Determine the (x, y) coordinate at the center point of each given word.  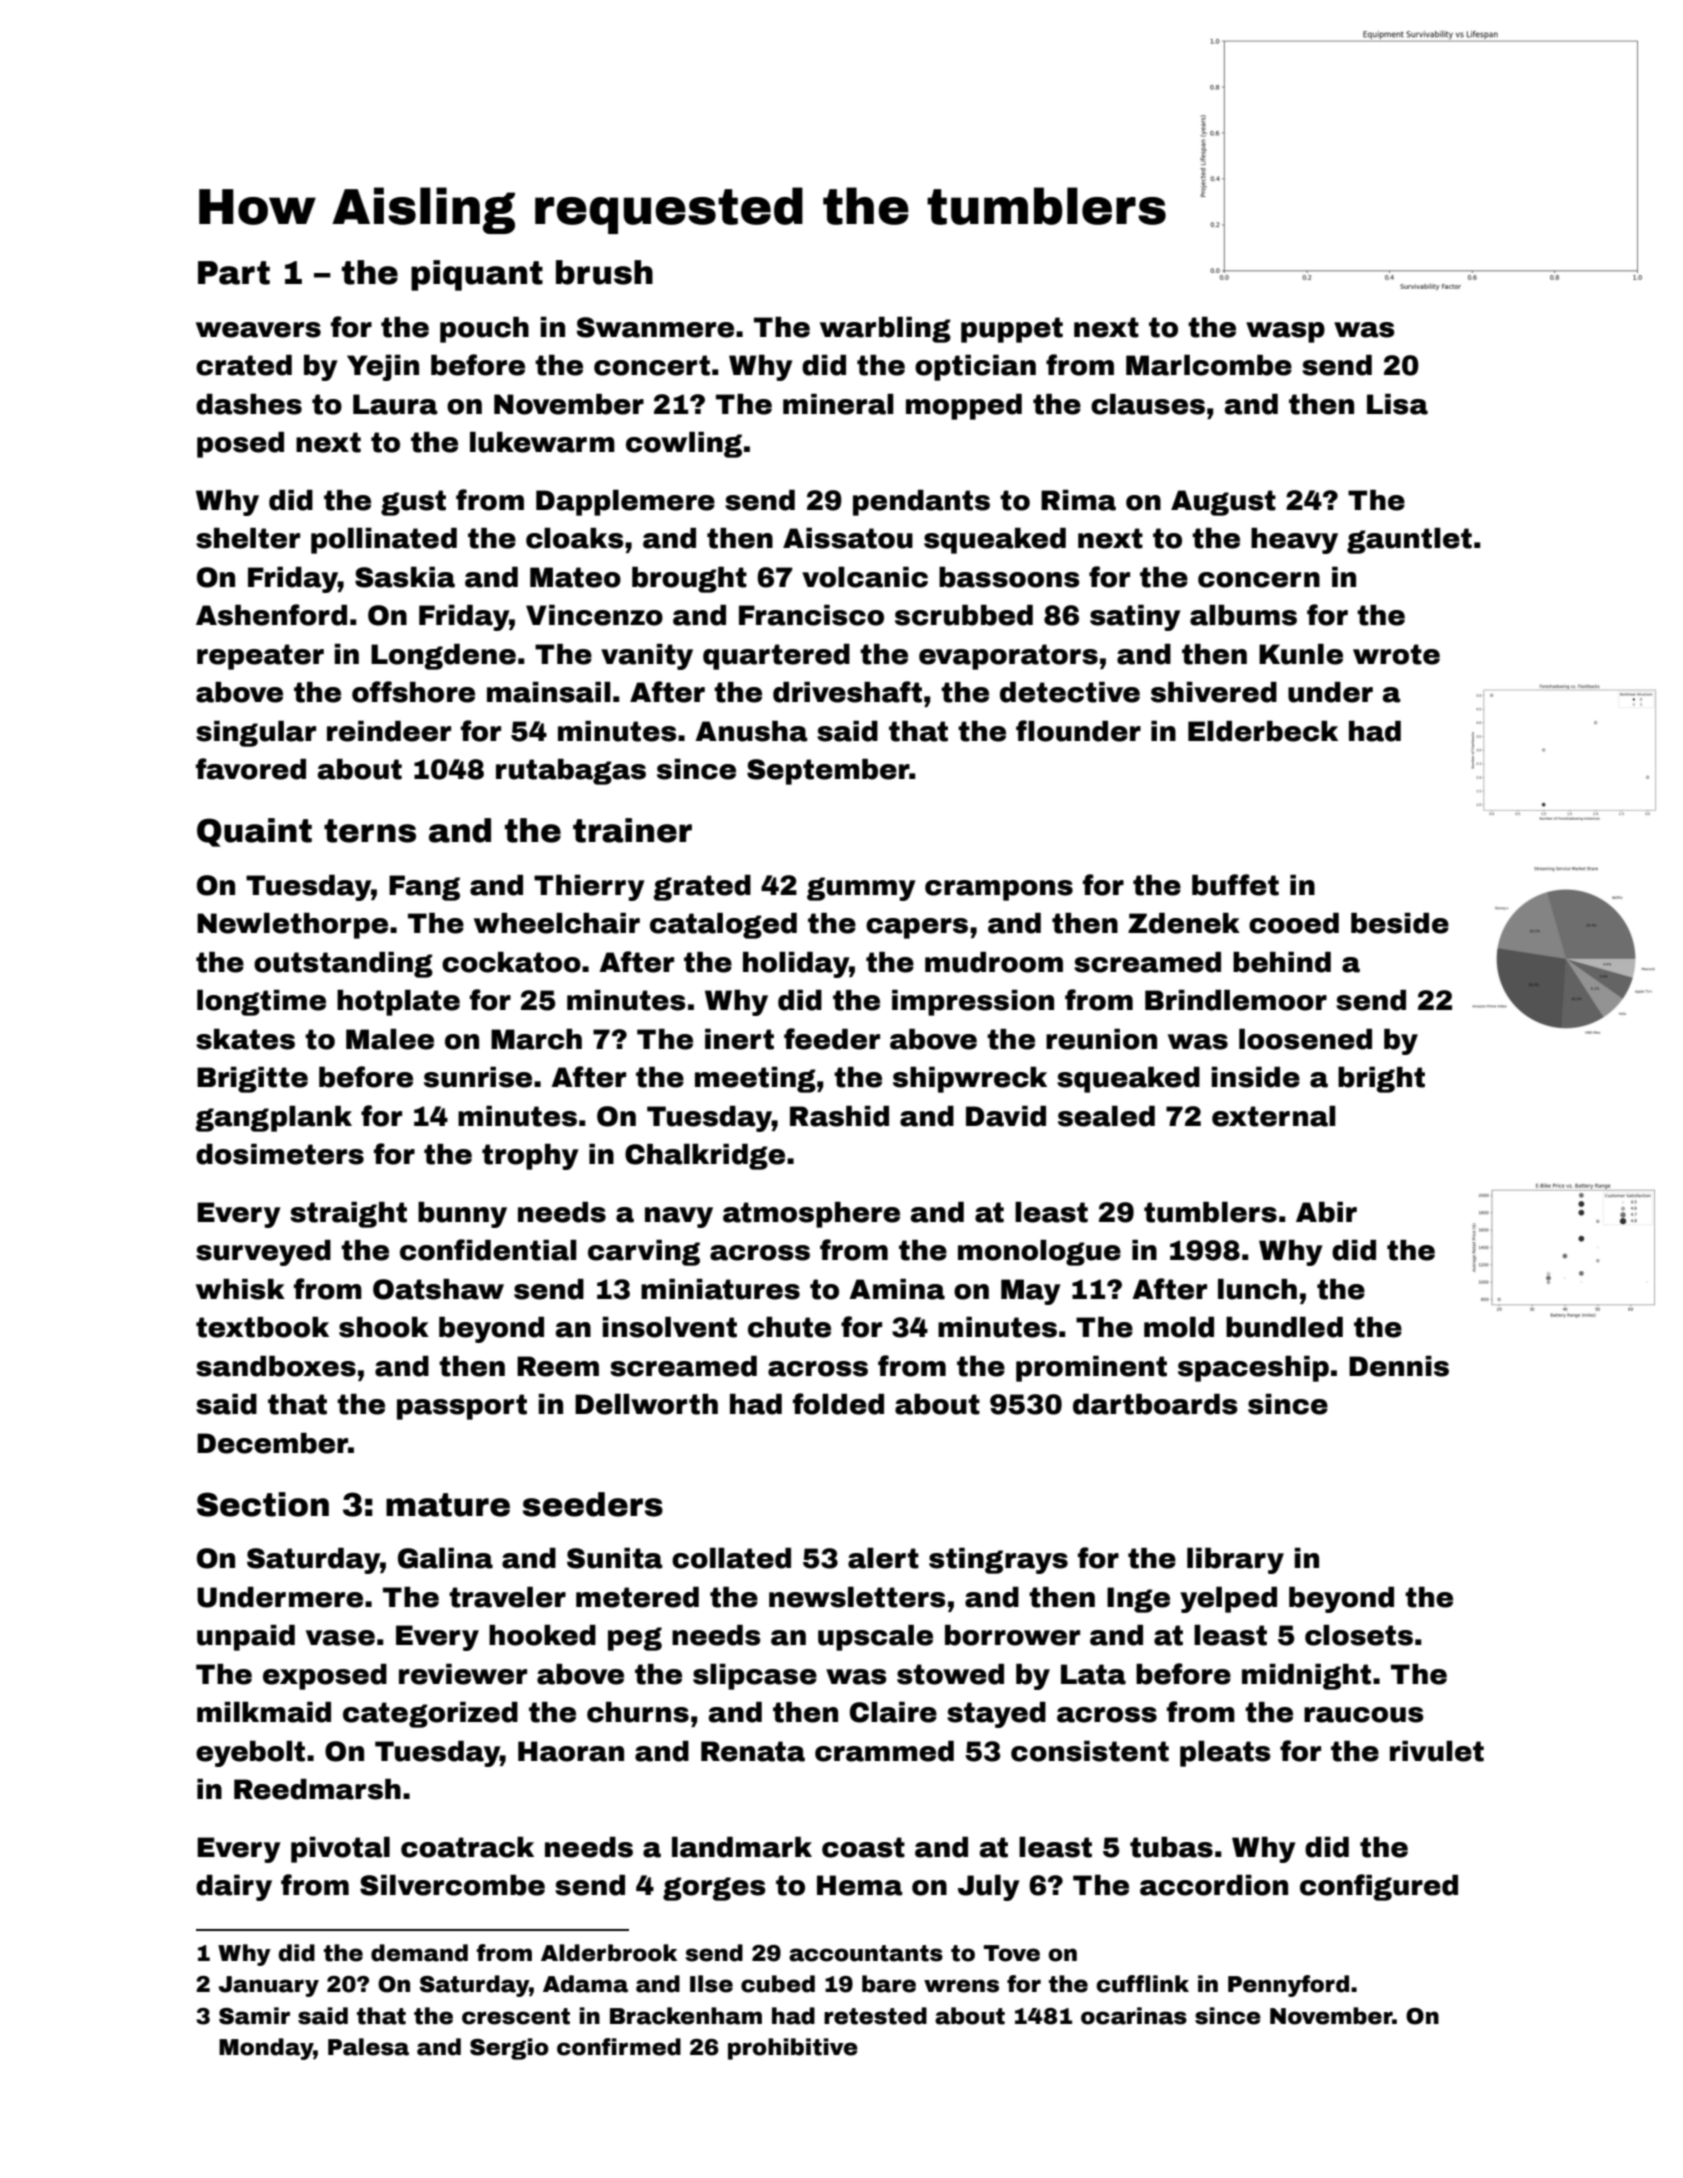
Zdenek (1184, 923)
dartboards (1155, 1404)
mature (448, 1505)
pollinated (384, 541)
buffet (1235, 885)
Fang (424, 888)
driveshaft (847, 692)
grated (702, 888)
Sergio (509, 2049)
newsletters (857, 1597)
